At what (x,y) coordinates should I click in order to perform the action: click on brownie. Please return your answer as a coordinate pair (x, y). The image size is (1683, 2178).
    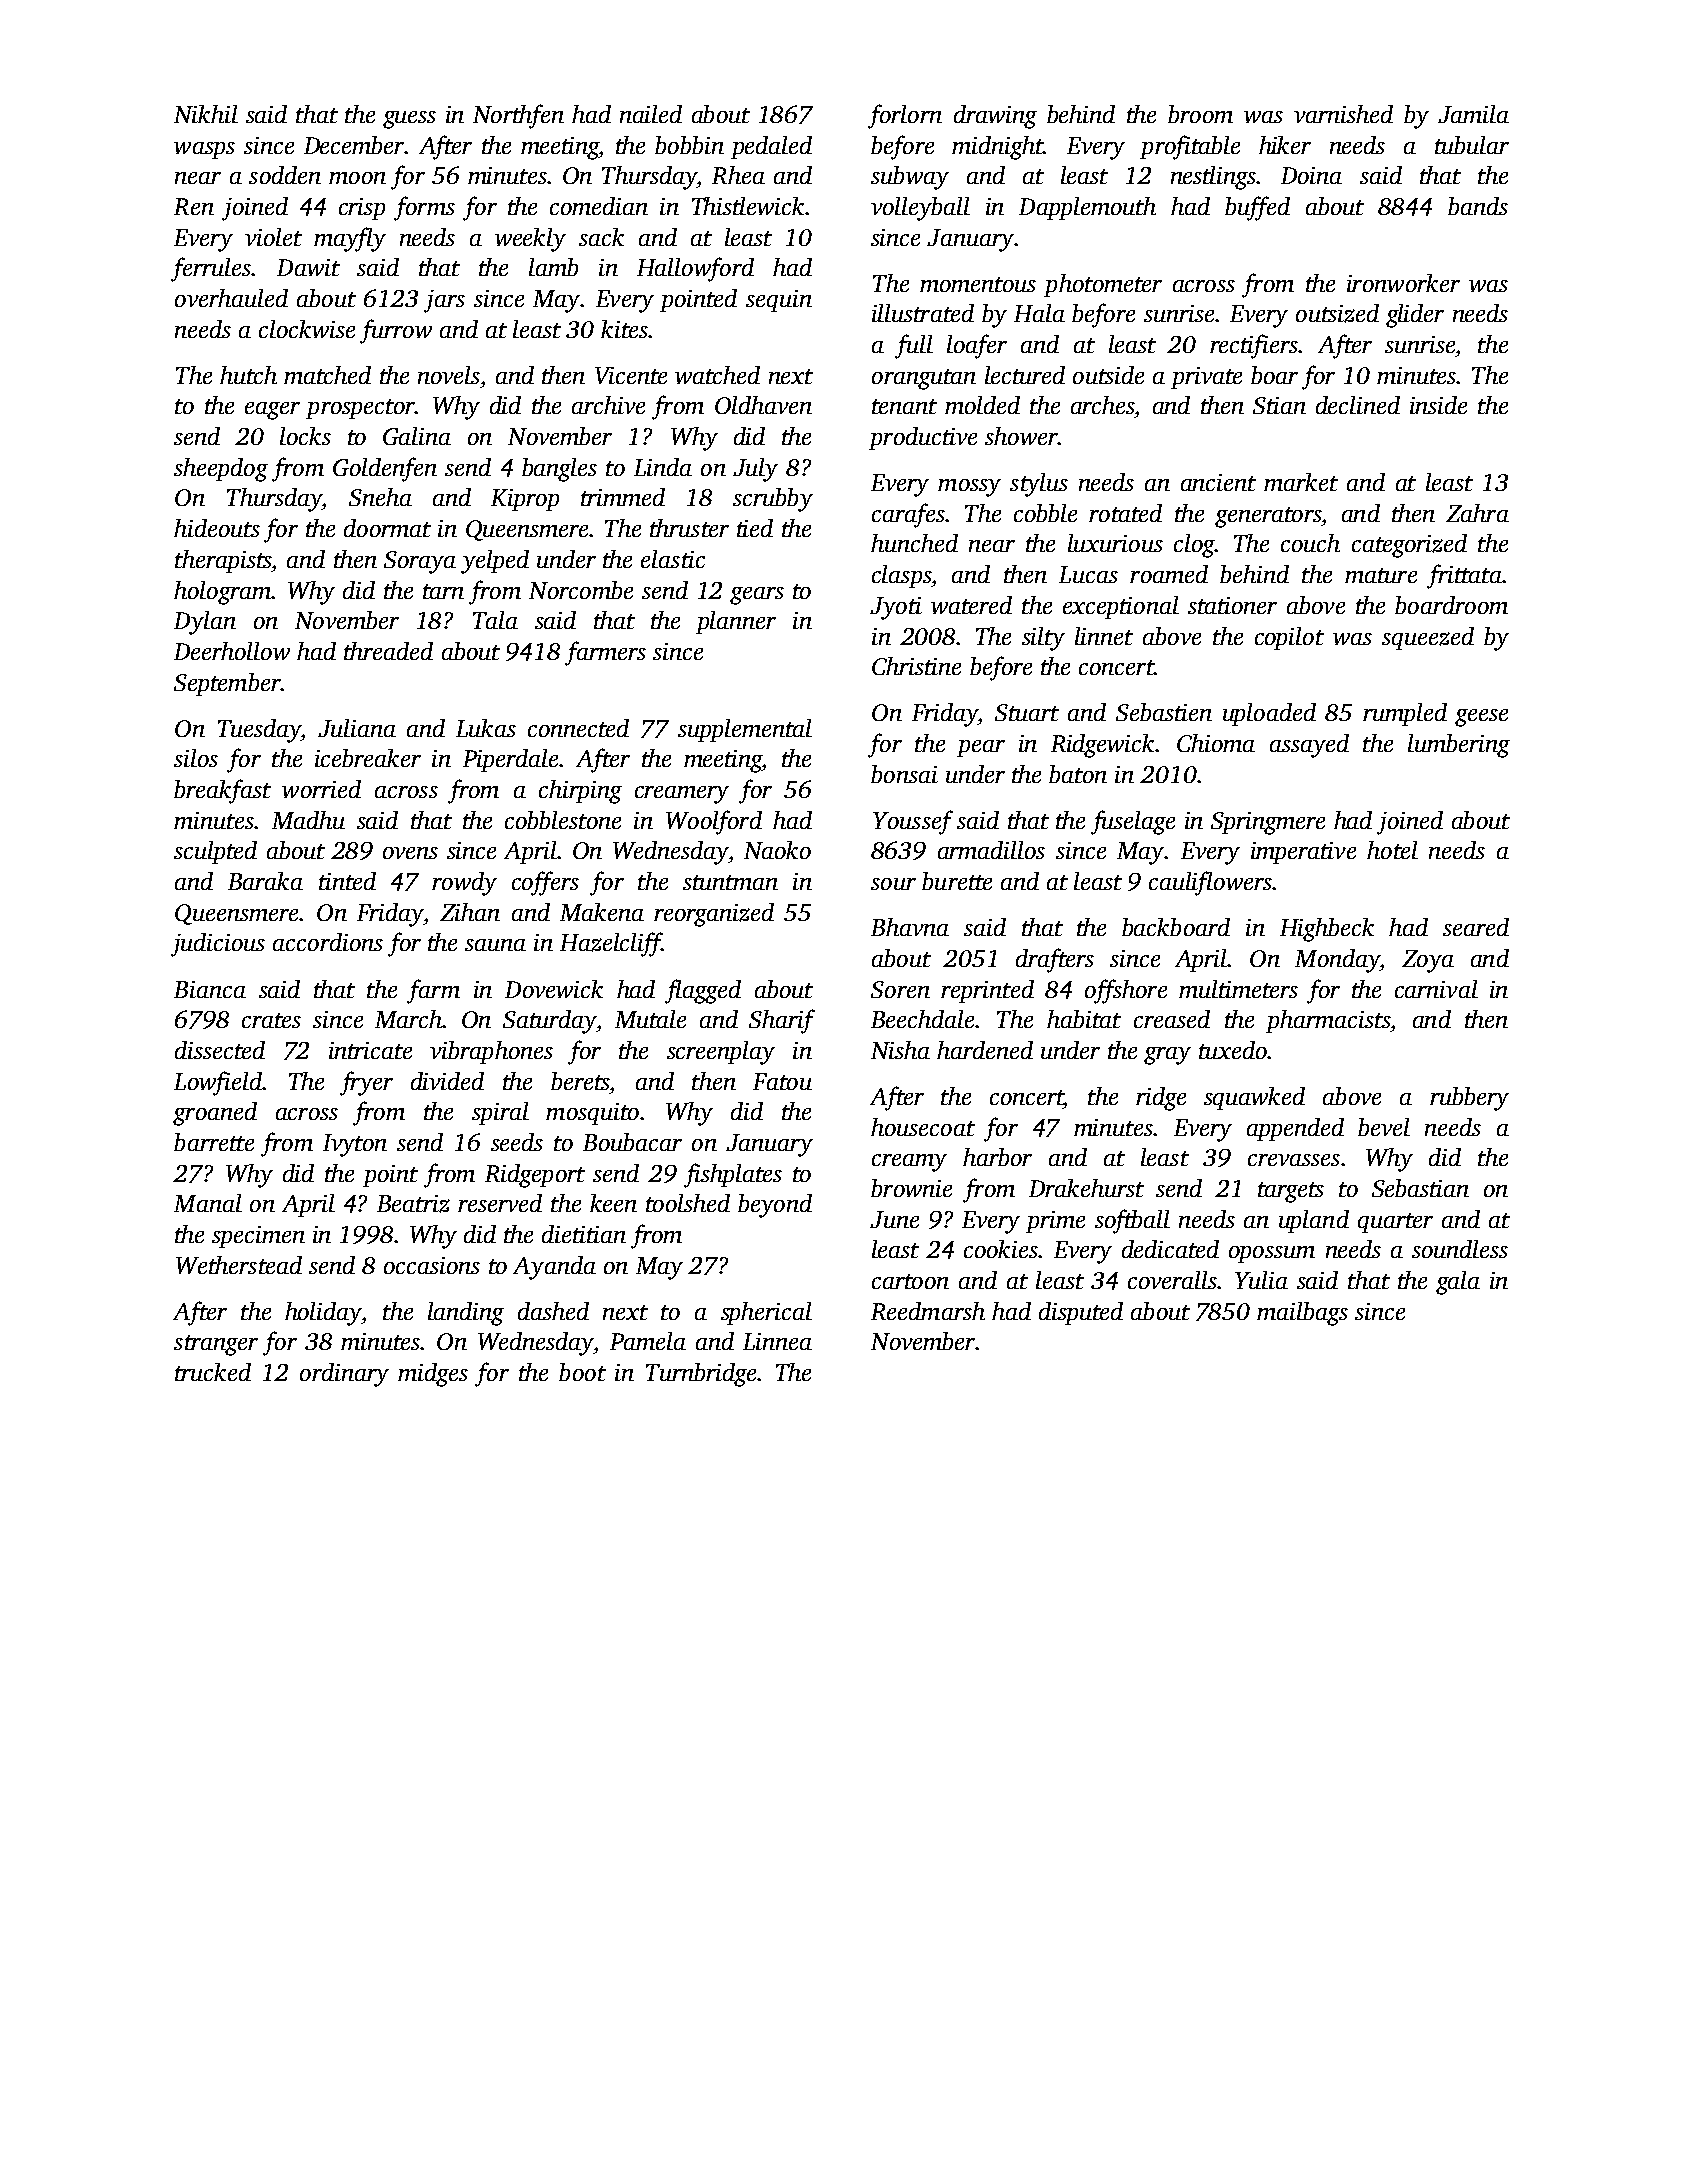
    Looking at the image, I should click on (911, 1188).
